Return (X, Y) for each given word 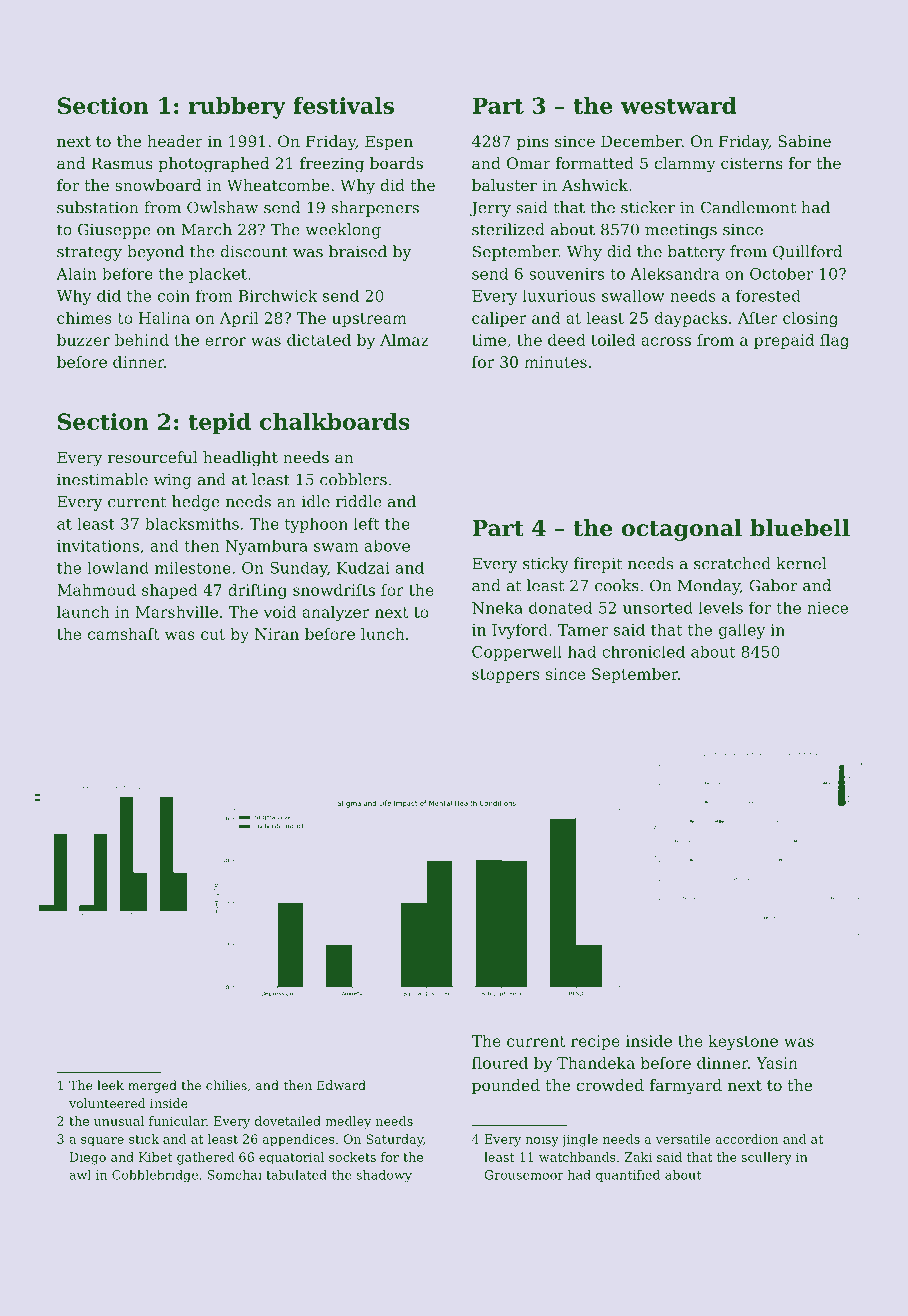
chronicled (643, 652)
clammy (685, 165)
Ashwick (595, 185)
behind (142, 340)
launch (83, 612)
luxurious (559, 296)
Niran (277, 634)
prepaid (784, 341)
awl (80, 1175)
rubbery (237, 108)
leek (110, 1085)
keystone (743, 1042)
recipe (595, 1042)
